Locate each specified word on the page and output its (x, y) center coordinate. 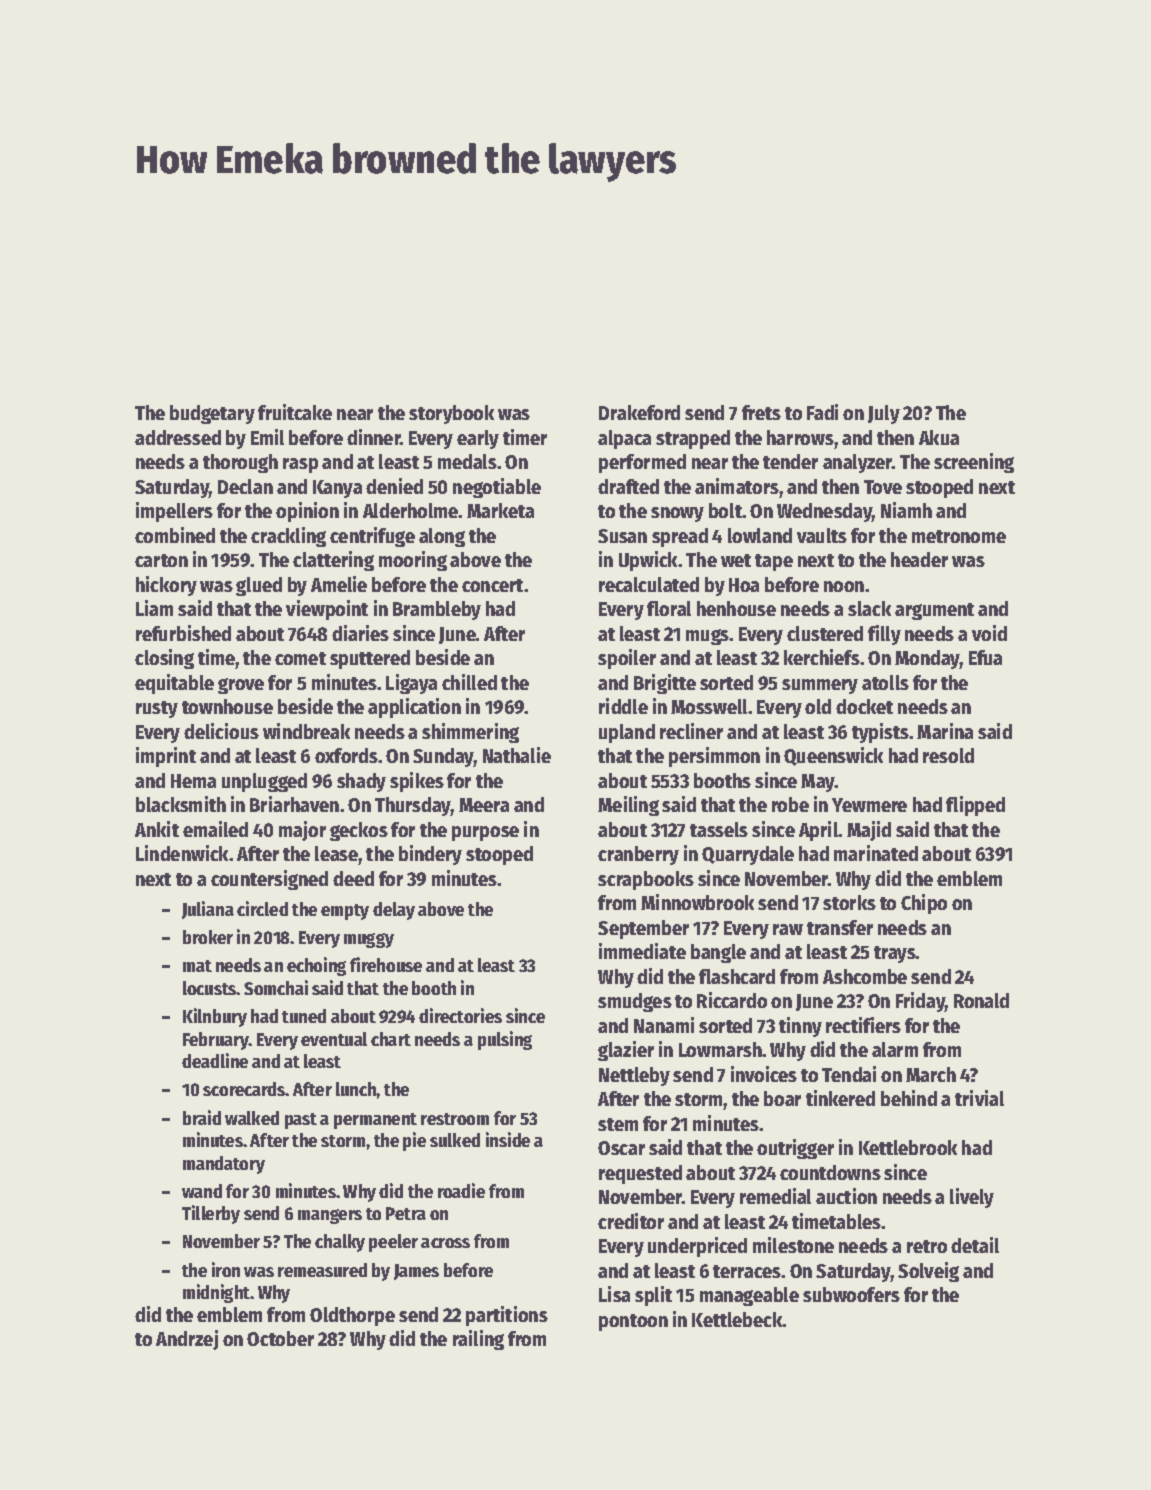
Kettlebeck (737, 1319)
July (884, 414)
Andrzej (187, 1340)
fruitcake (295, 412)
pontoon (633, 1322)
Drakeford (639, 412)
